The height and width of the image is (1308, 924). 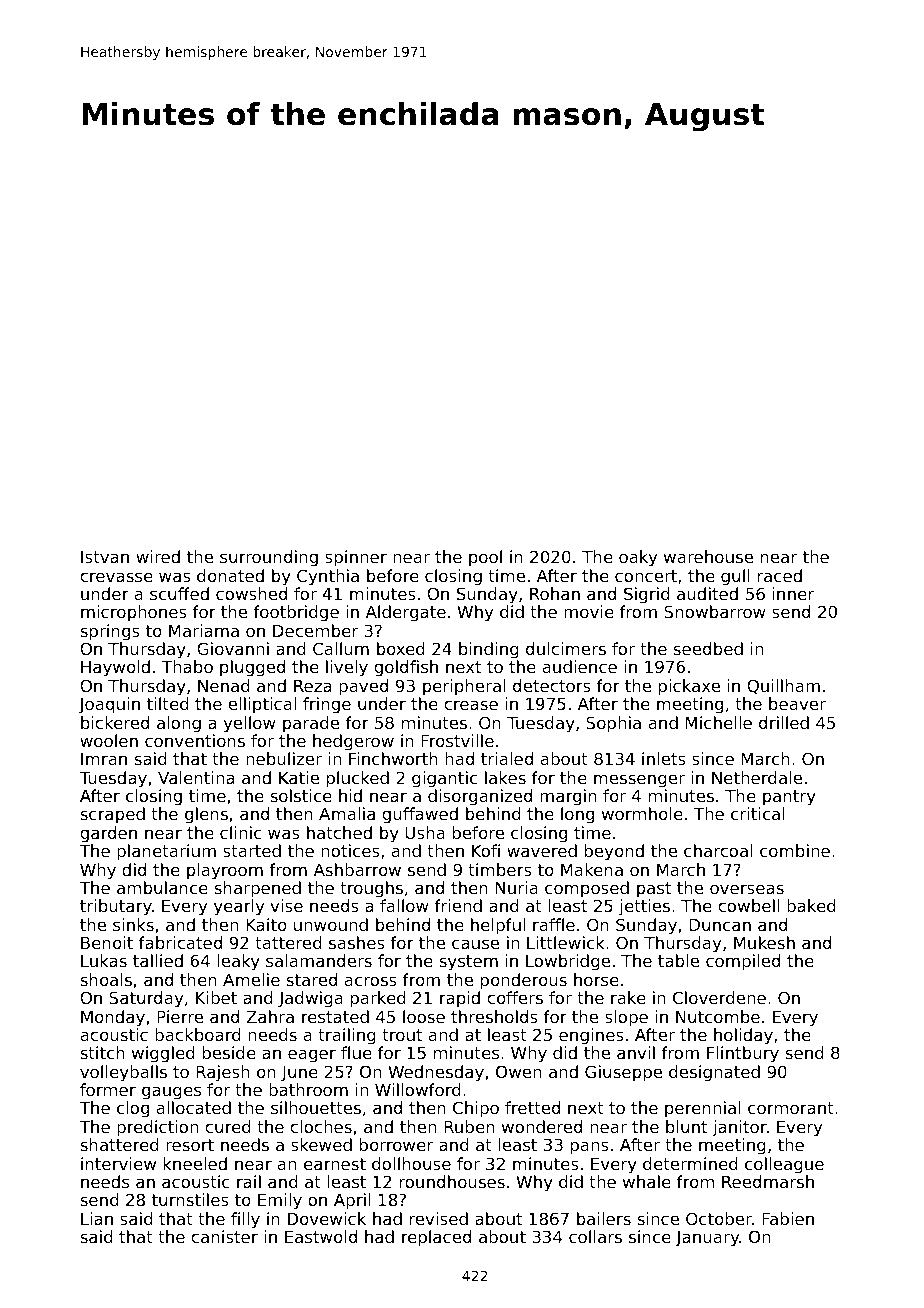 What do you see at coordinates (328, 577) in the image?
I see `Cynthia` at bounding box center [328, 577].
